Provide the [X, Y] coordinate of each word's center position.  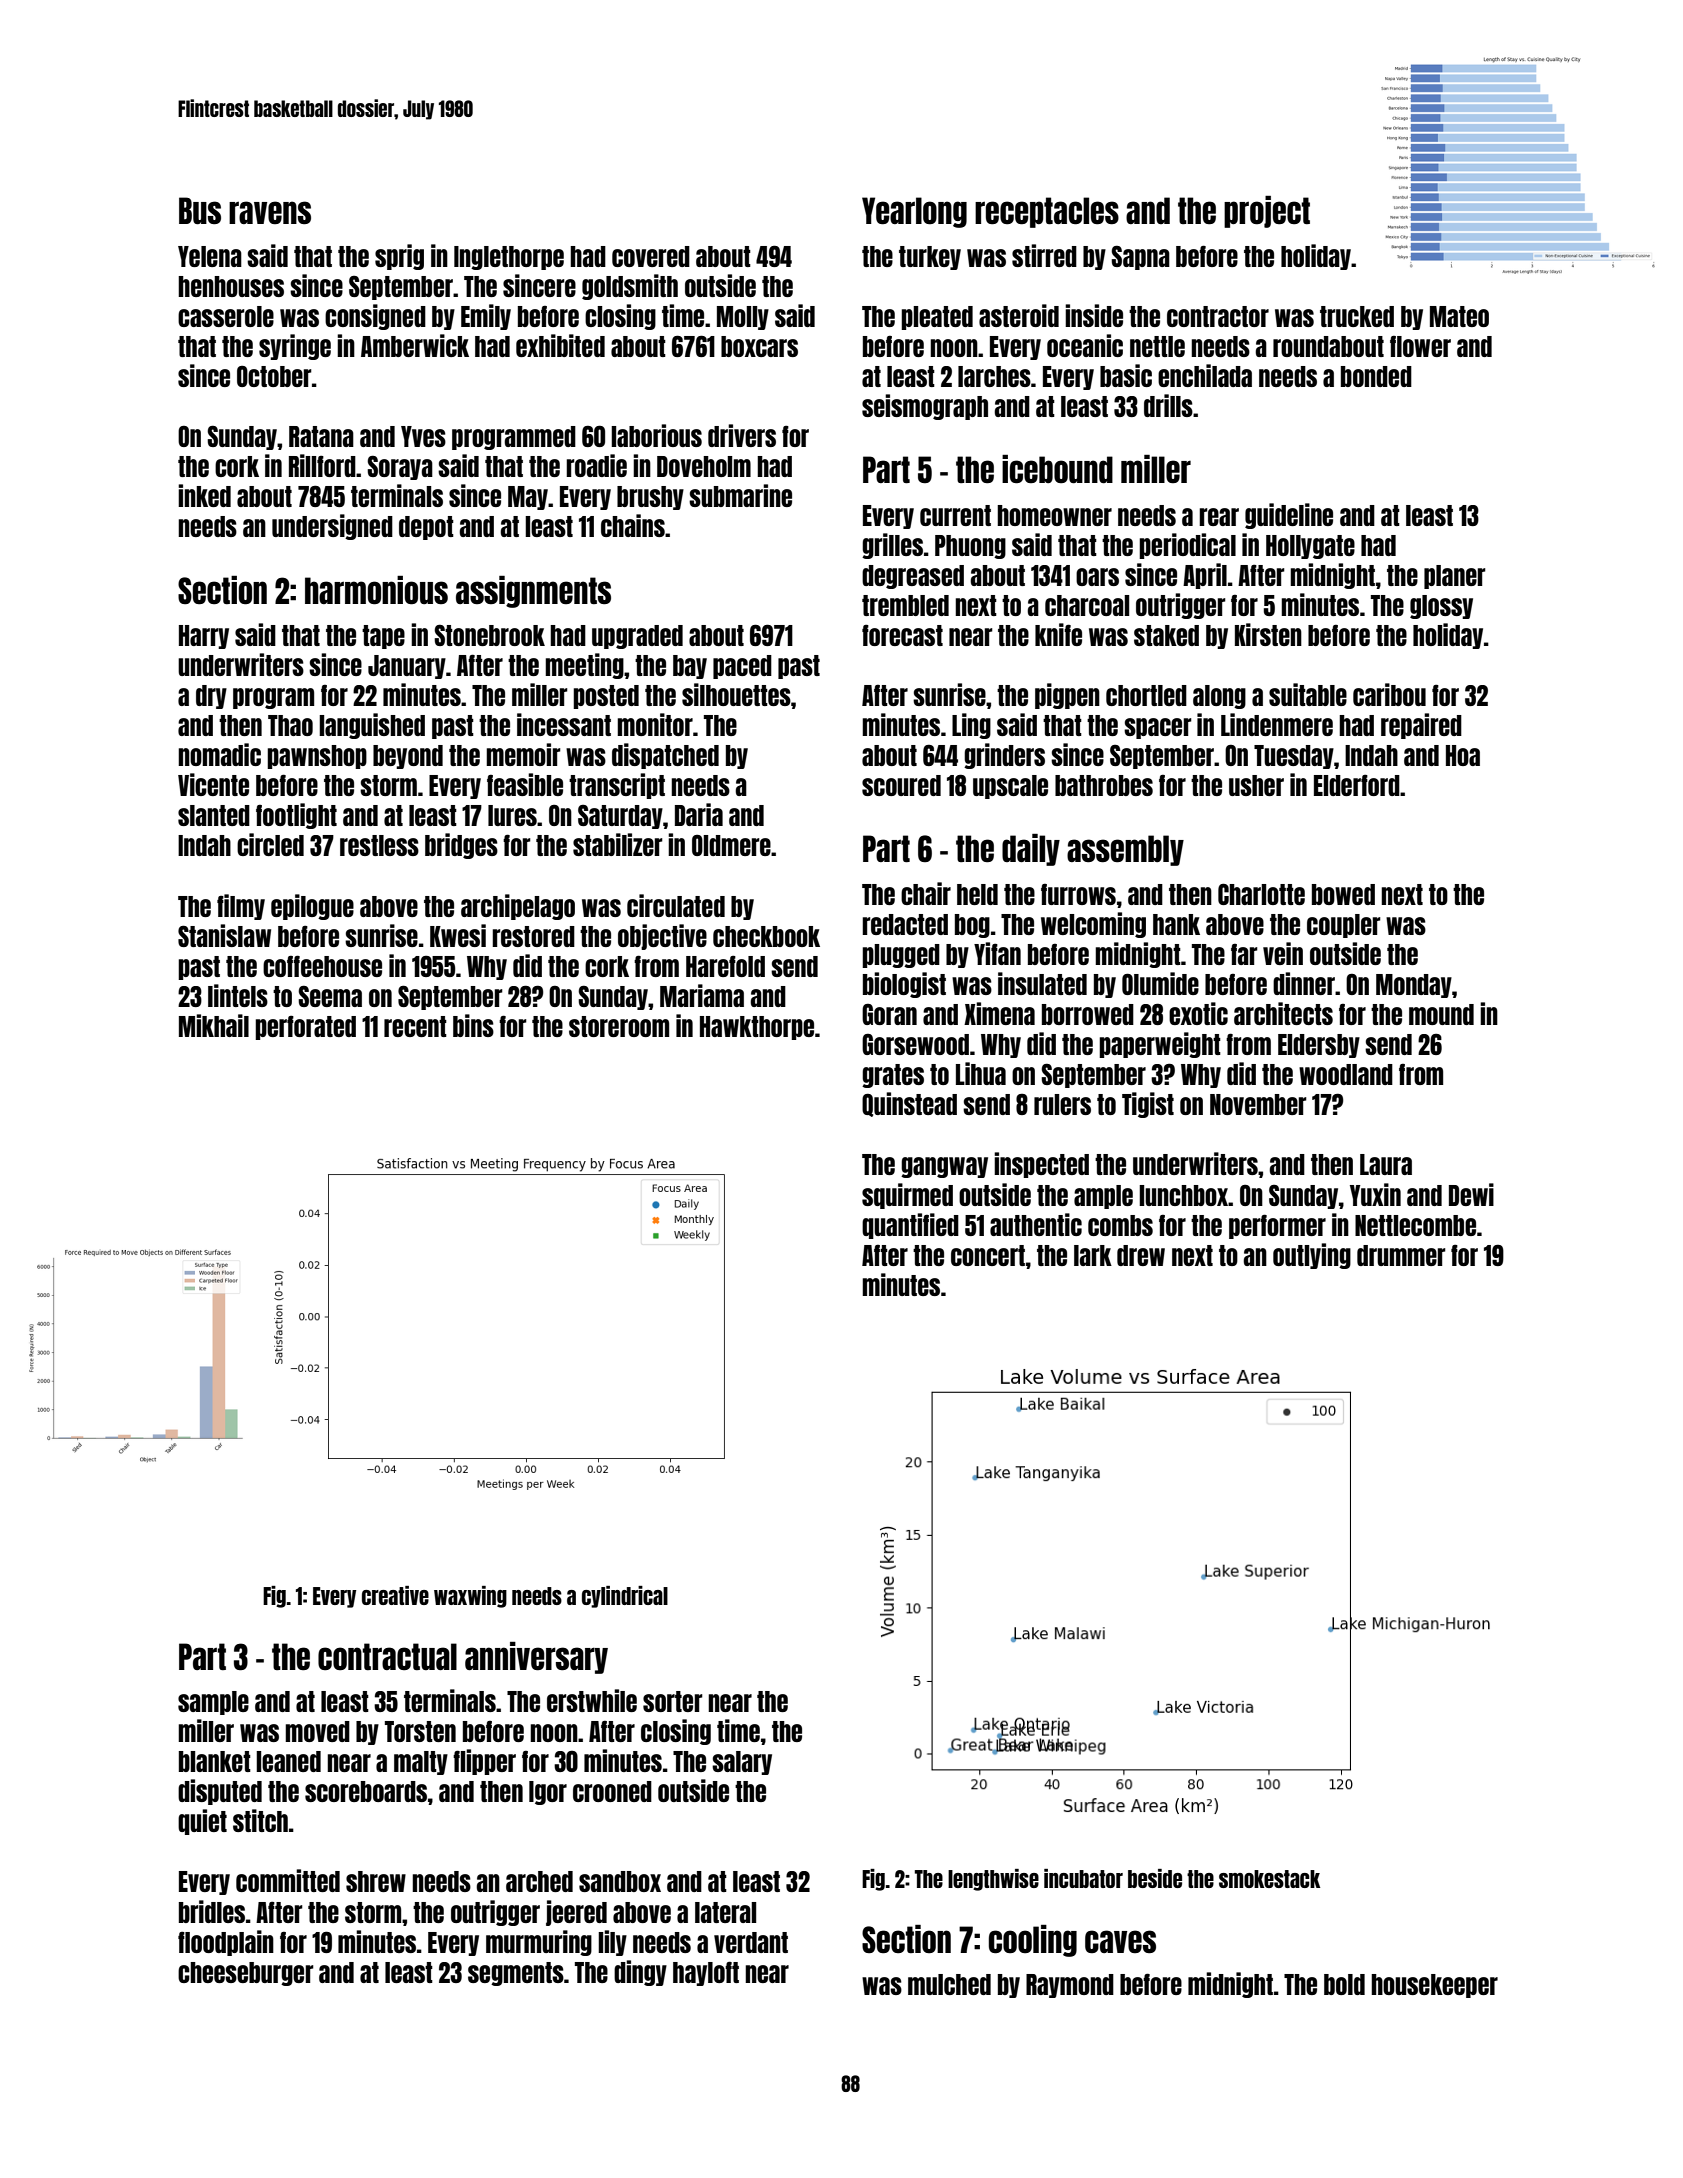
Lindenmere [1277, 724]
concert [988, 1255]
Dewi [1471, 1194]
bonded [1376, 376]
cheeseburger [246, 1974]
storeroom [619, 1026]
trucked [1357, 316]
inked [204, 495]
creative [395, 1595]
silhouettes [736, 694]
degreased [913, 577]
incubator [1083, 1878]
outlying [1312, 1256]
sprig [399, 257]
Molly [743, 318]
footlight [296, 816]
